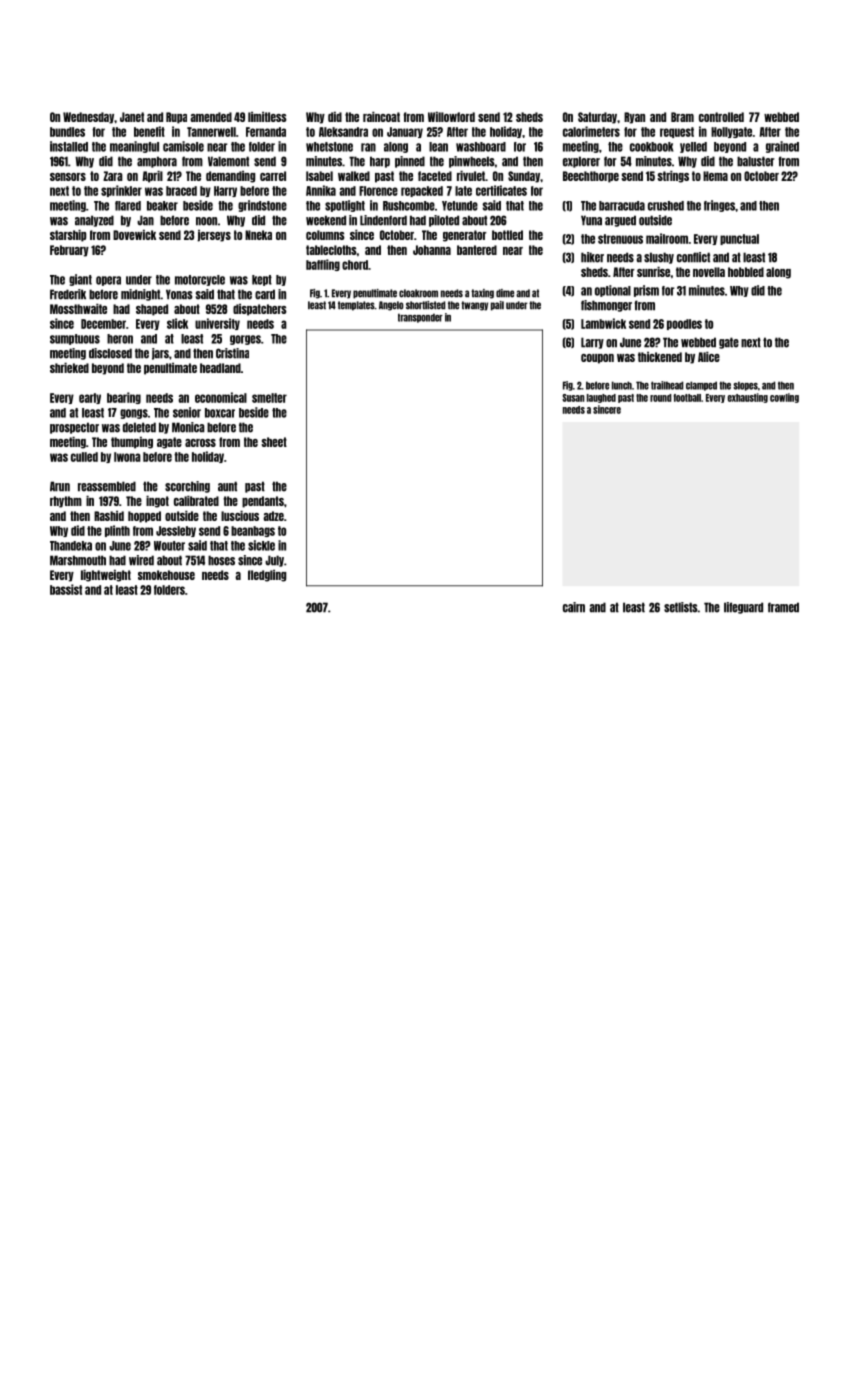 This screenshot has height=1400, width=849. What do you see at coordinates (709, 356) in the screenshot?
I see `Alice` at bounding box center [709, 356].
